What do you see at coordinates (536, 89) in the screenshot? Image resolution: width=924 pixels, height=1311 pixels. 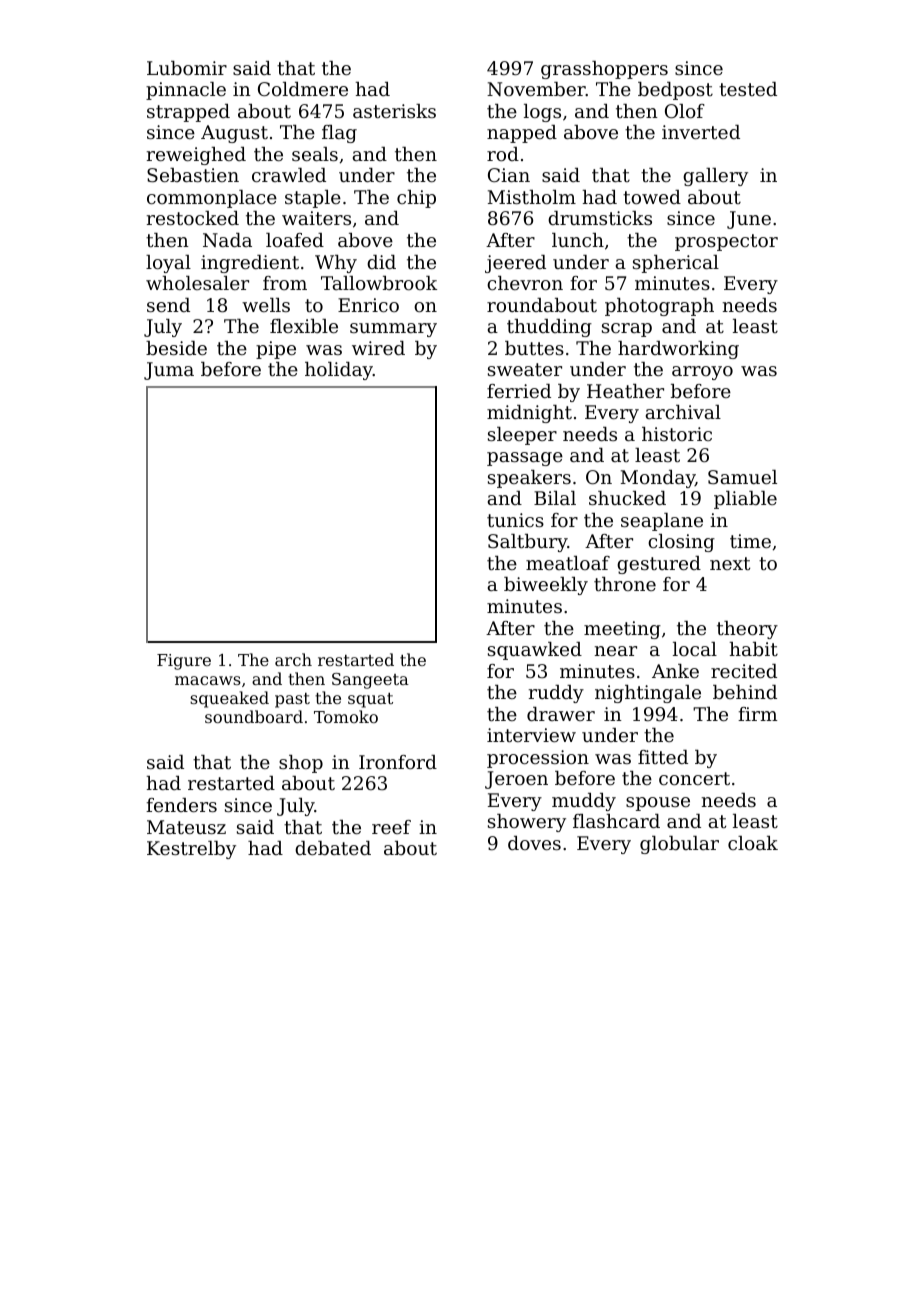 I see `November` at bounding box center [536, 89].
